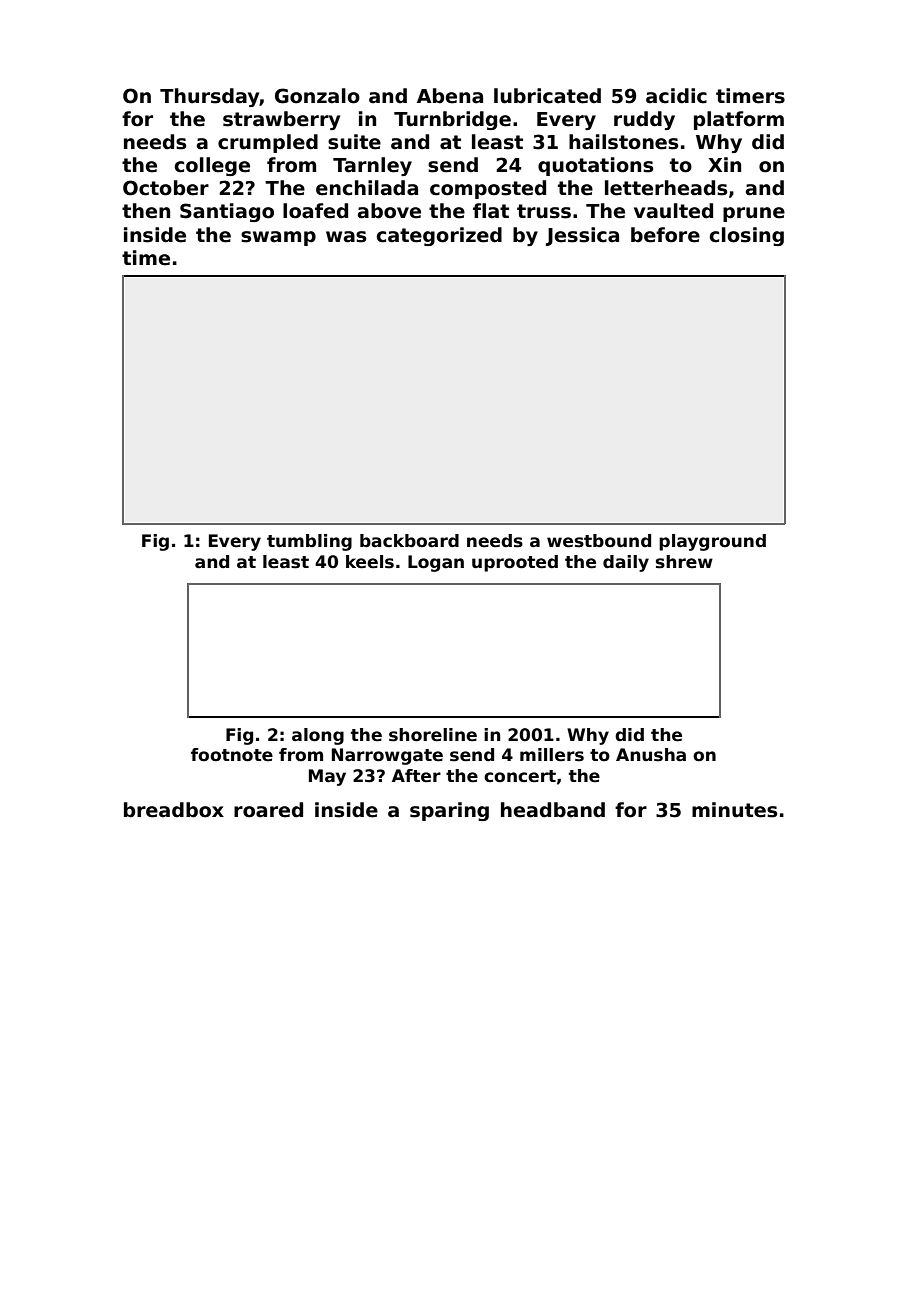  I want to click on swamp, so click(278, 238).
